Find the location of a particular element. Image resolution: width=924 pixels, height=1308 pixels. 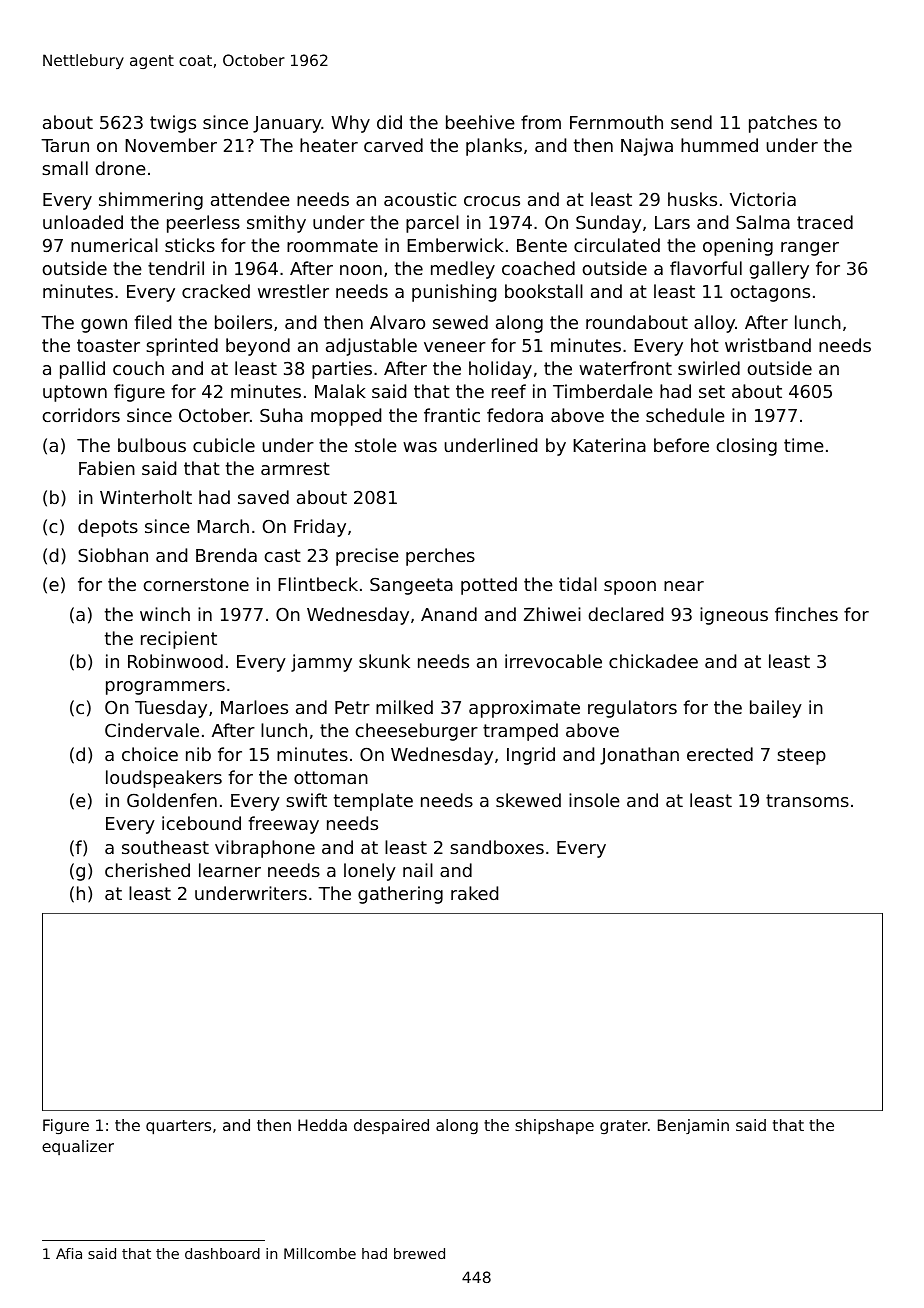

twigs is located at coordinates (173, 124).
